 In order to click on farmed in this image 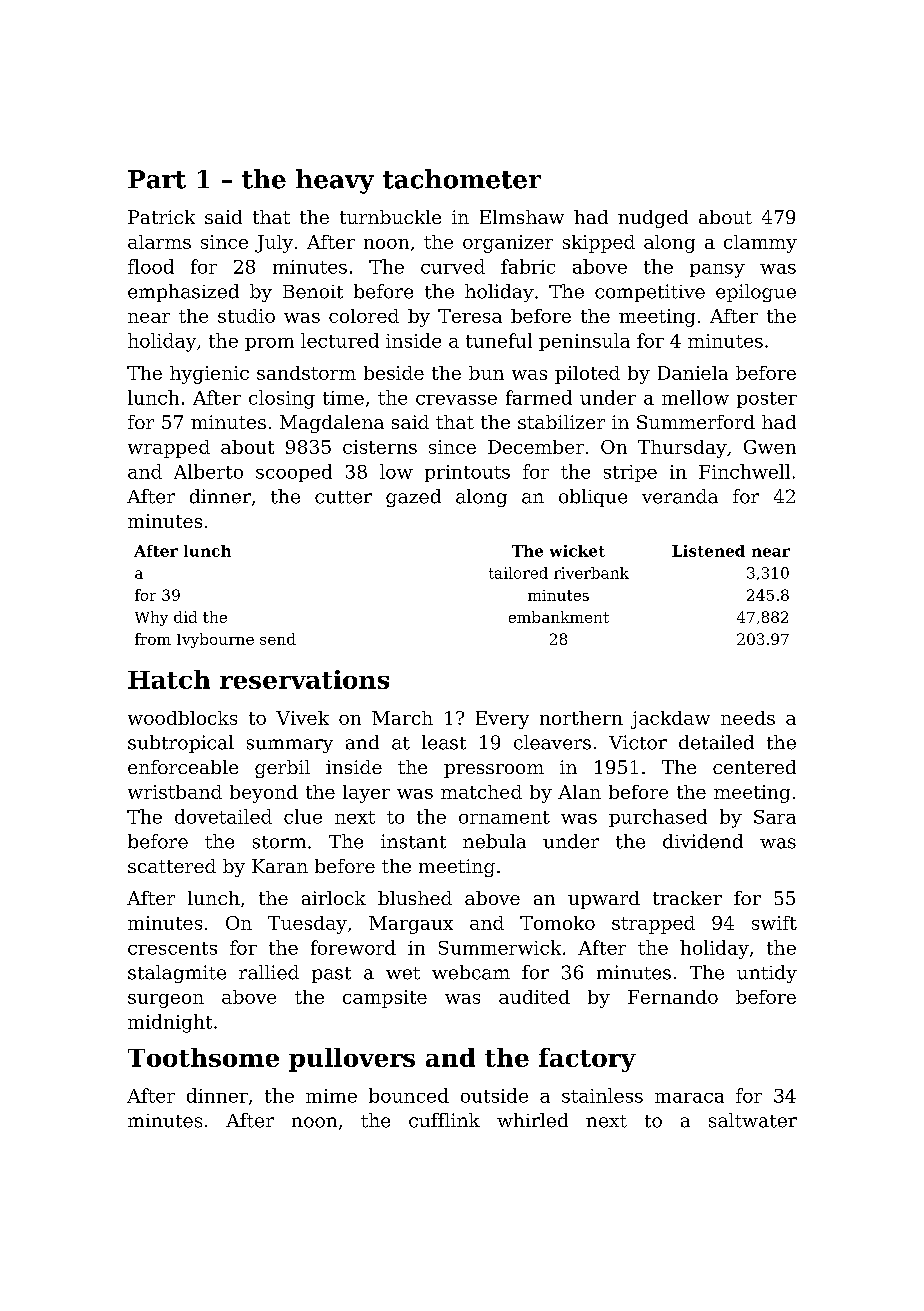, I will do `click(539, 397)`.
